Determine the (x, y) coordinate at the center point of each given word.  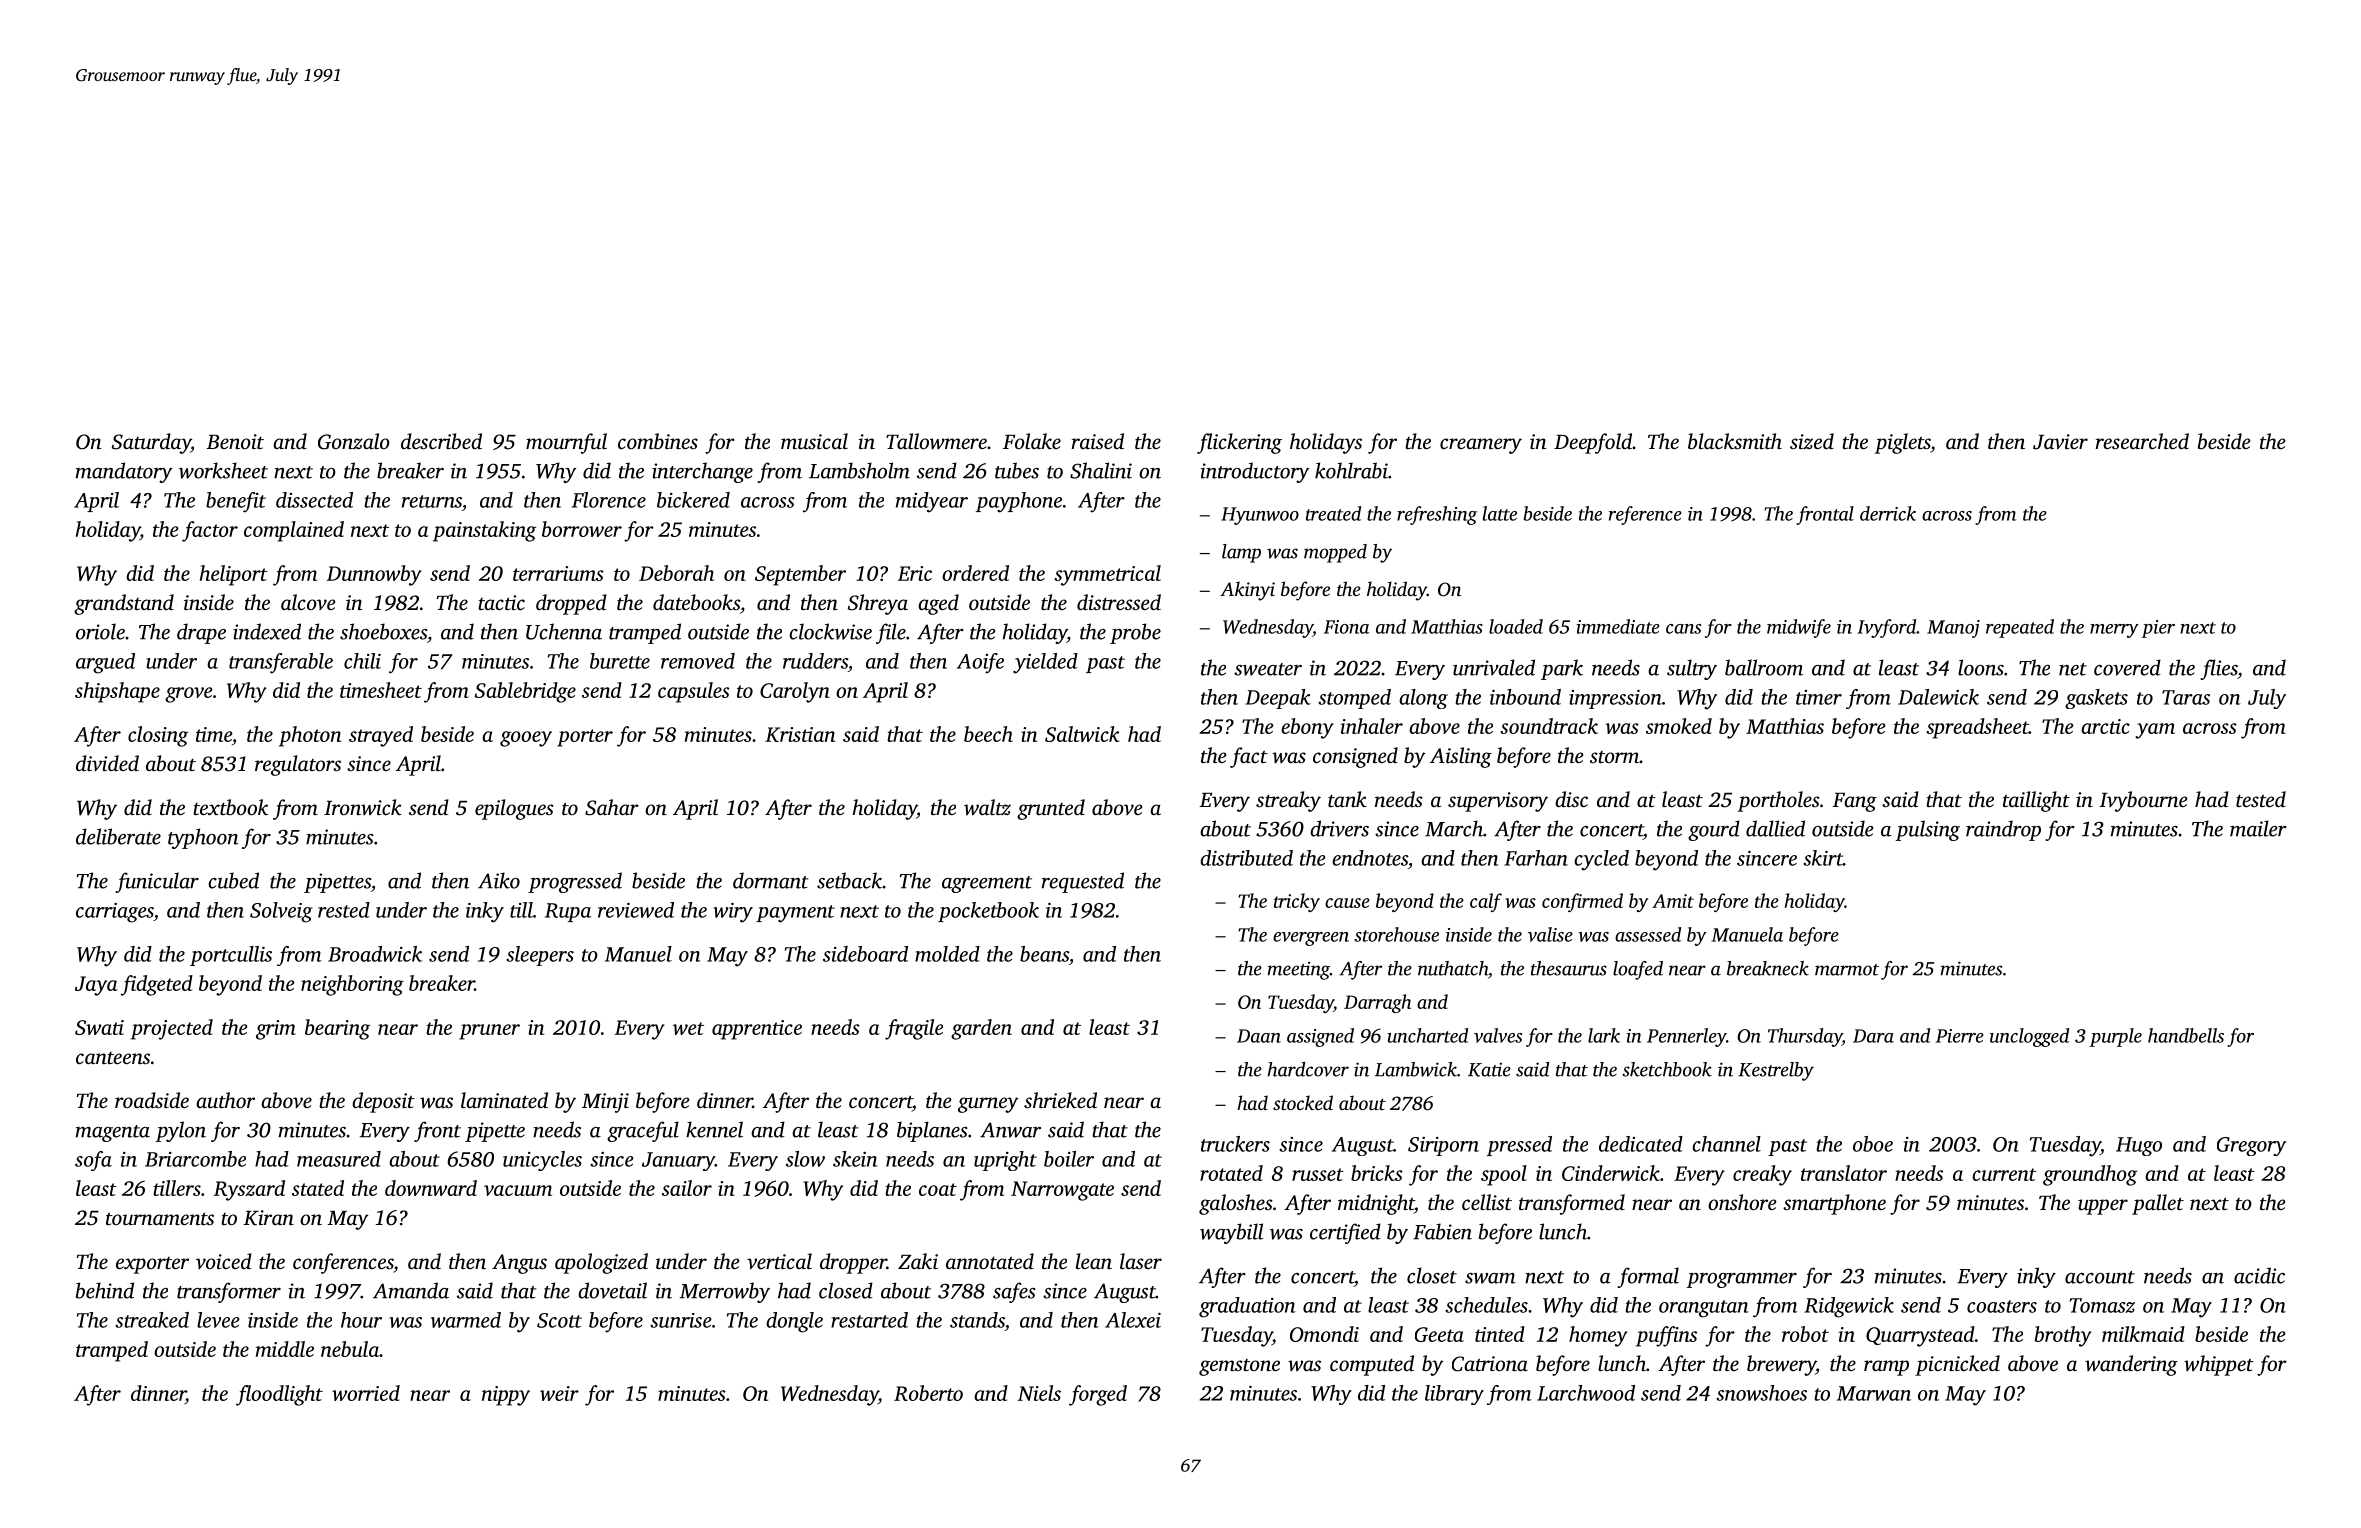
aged (938, 604)
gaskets (2096, 699)
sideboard (865, 954)
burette (620, 661)
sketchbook (1667, 1069)
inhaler (1371, 726)
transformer (229, 1292)
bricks (1377, 1173)
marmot (1847, 970)
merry (2114, 631)
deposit (383, 1102)
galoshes (1236, 1204)
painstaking (484, 531)
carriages (115, 913)
